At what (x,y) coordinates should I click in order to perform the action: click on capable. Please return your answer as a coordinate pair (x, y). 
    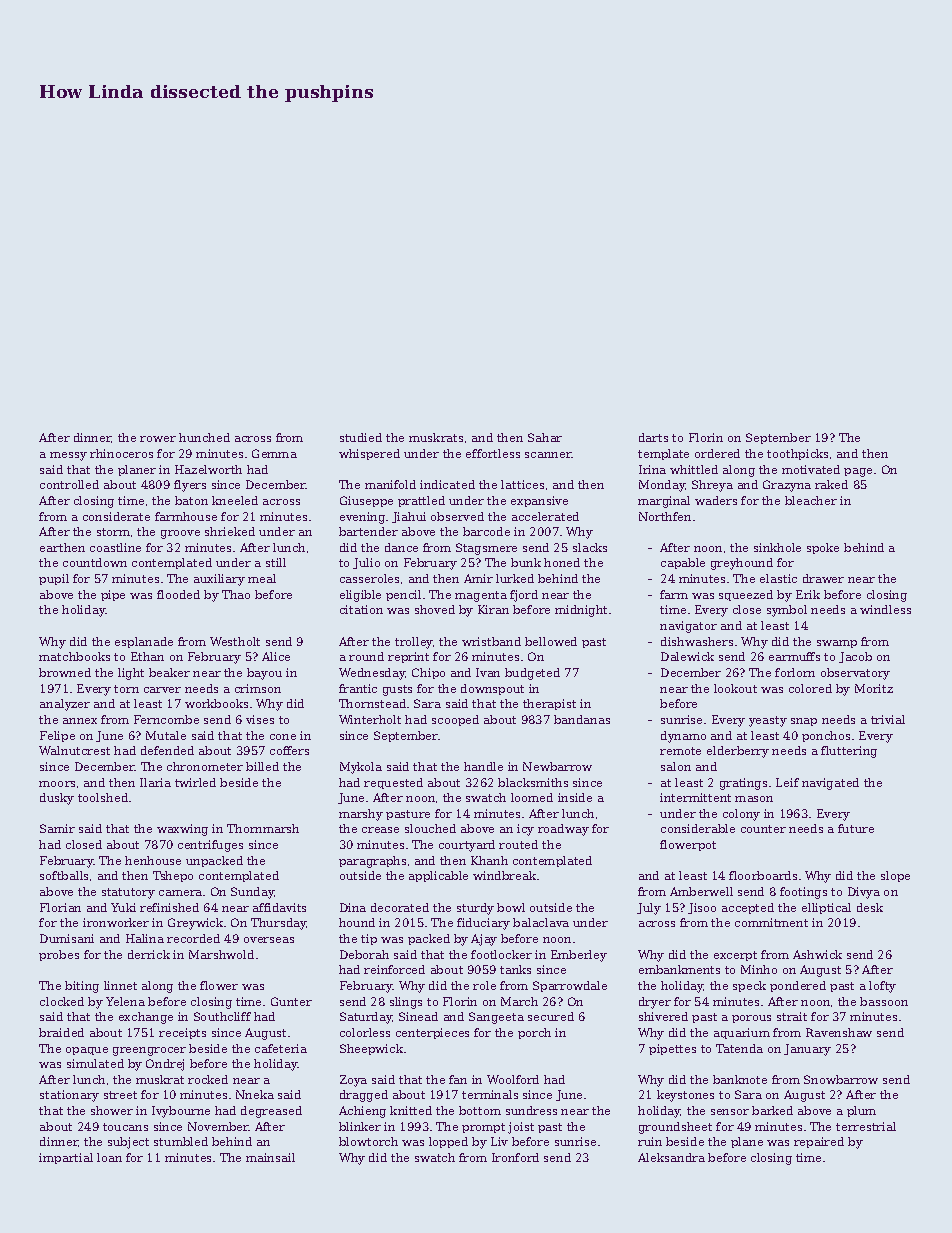
    Looking at the image, I should click on (683, 563).
